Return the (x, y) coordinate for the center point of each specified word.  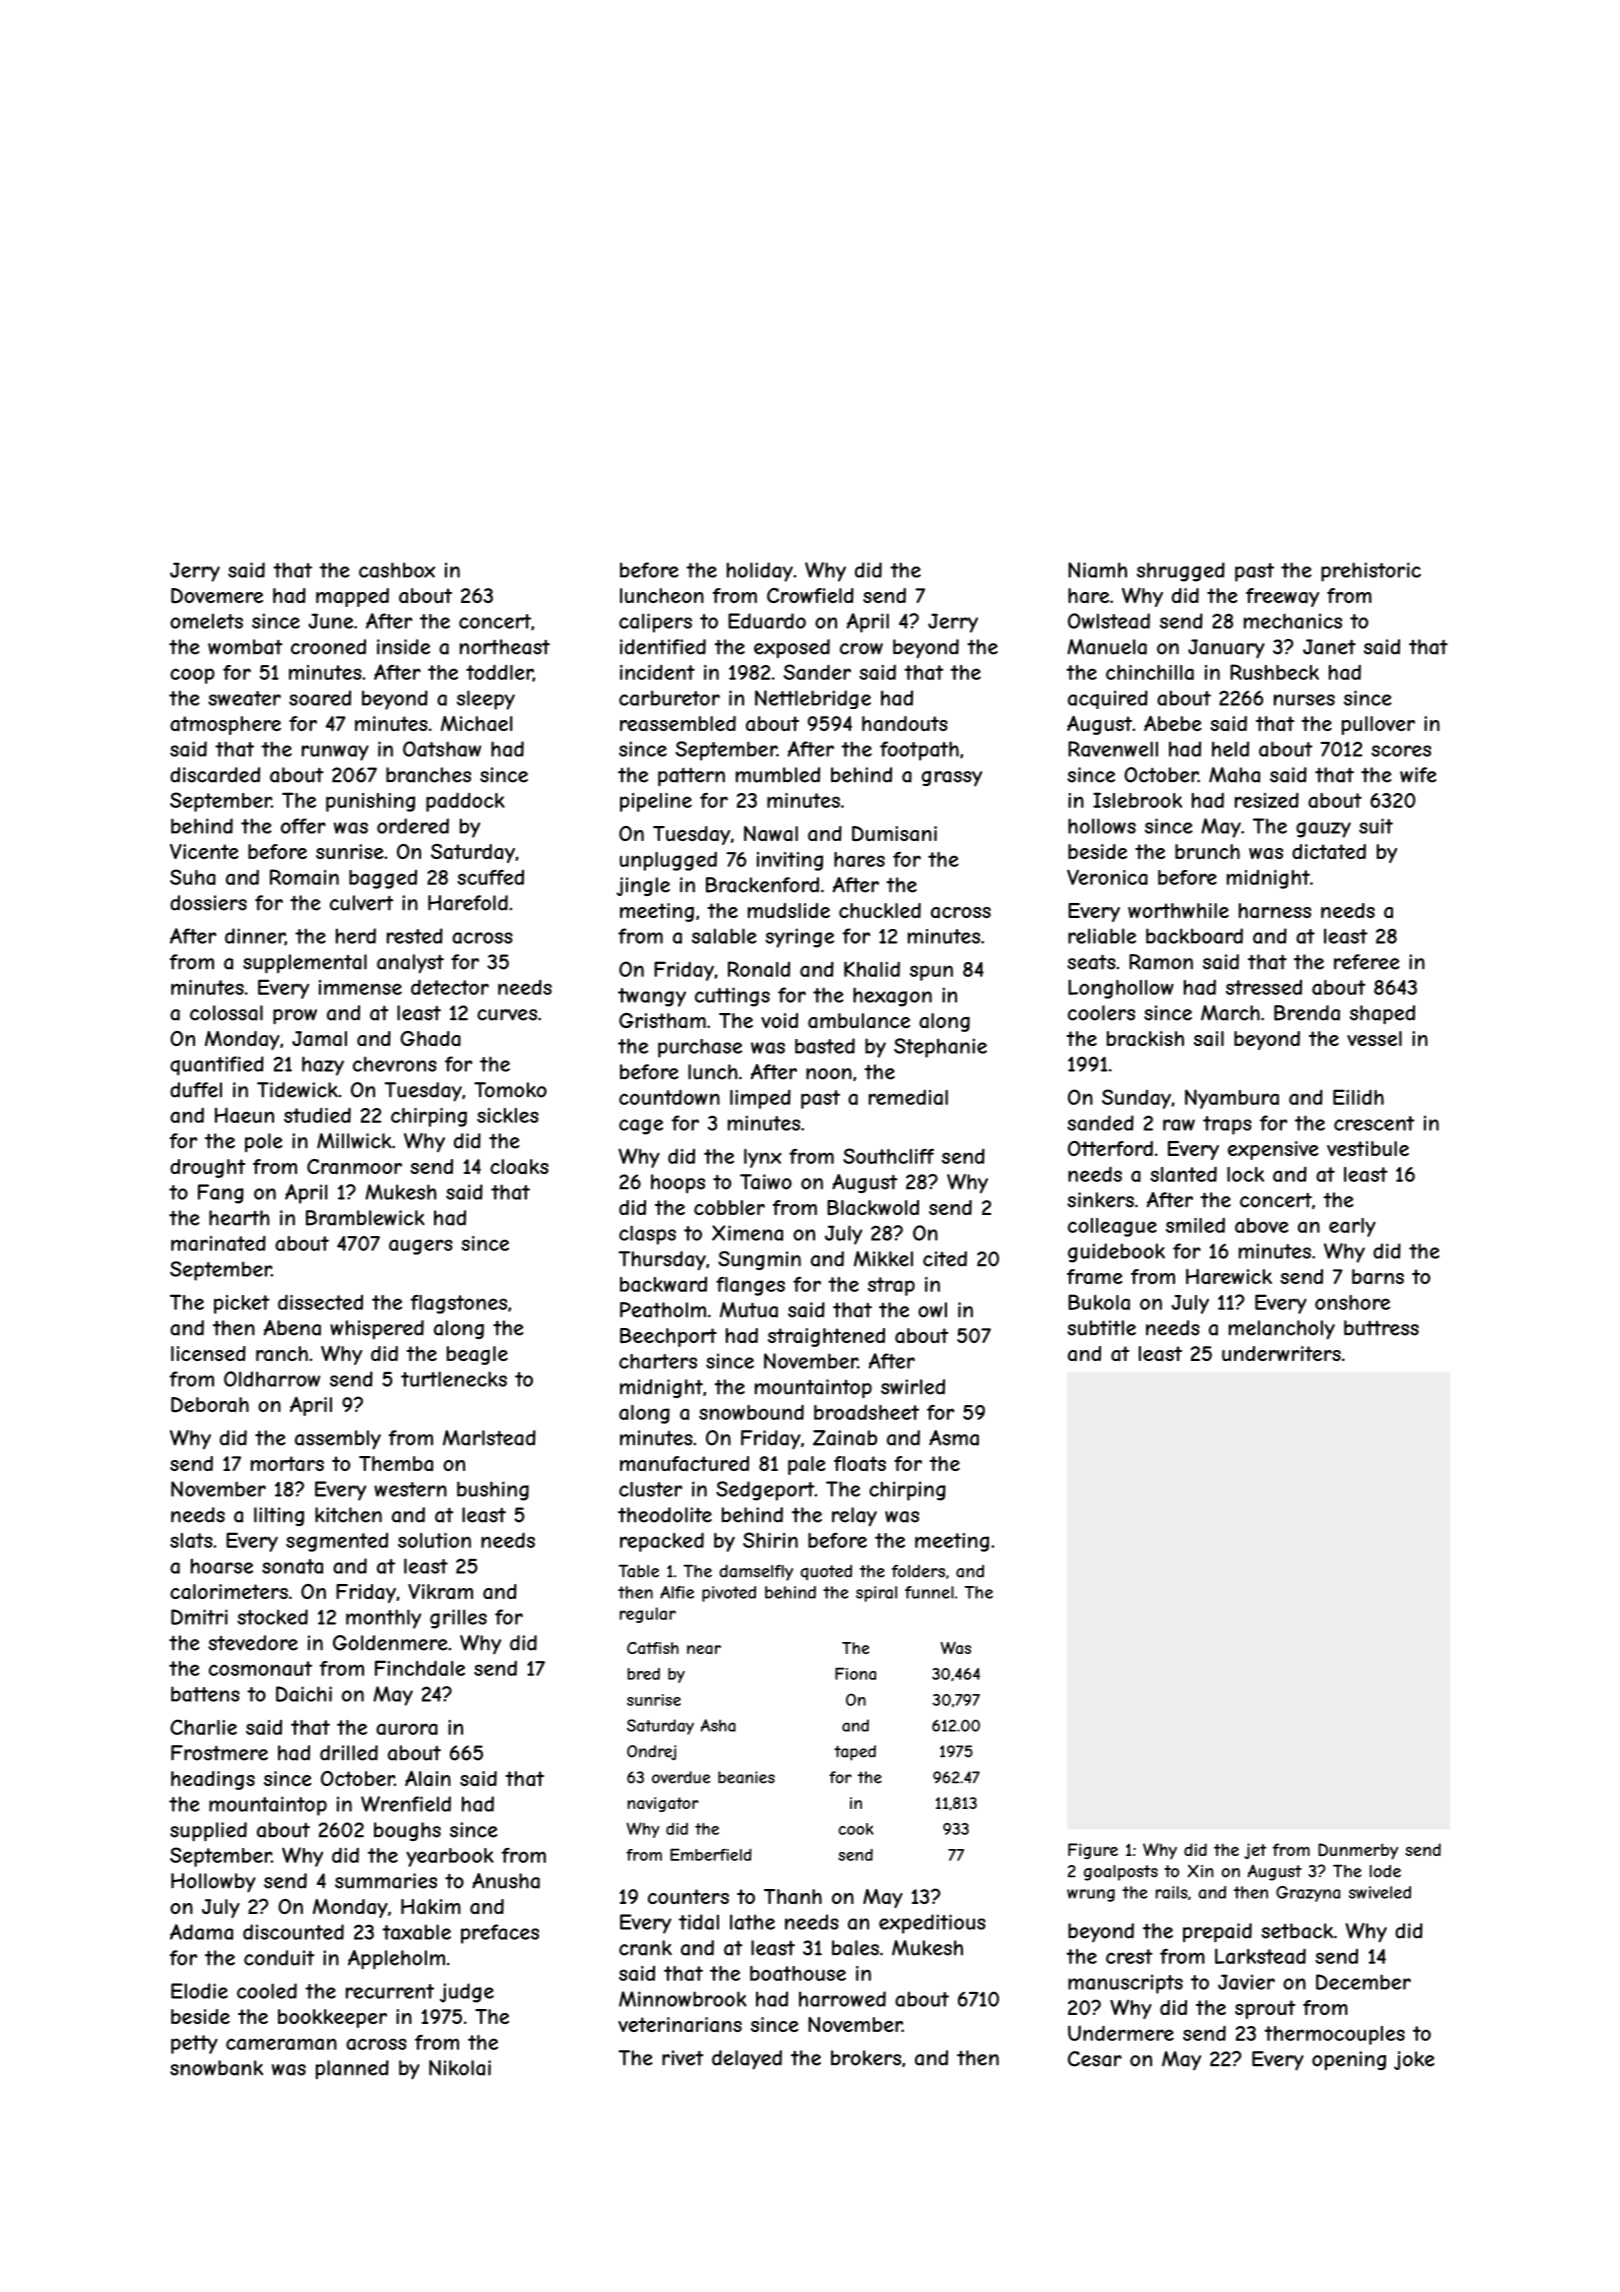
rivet (683, 2058)
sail (1209, 1039)
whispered (377, 1329)
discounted (293, 1932)
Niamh (1097, 570)
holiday (760, 572)
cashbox (397, 570)
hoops (678, 1183)
